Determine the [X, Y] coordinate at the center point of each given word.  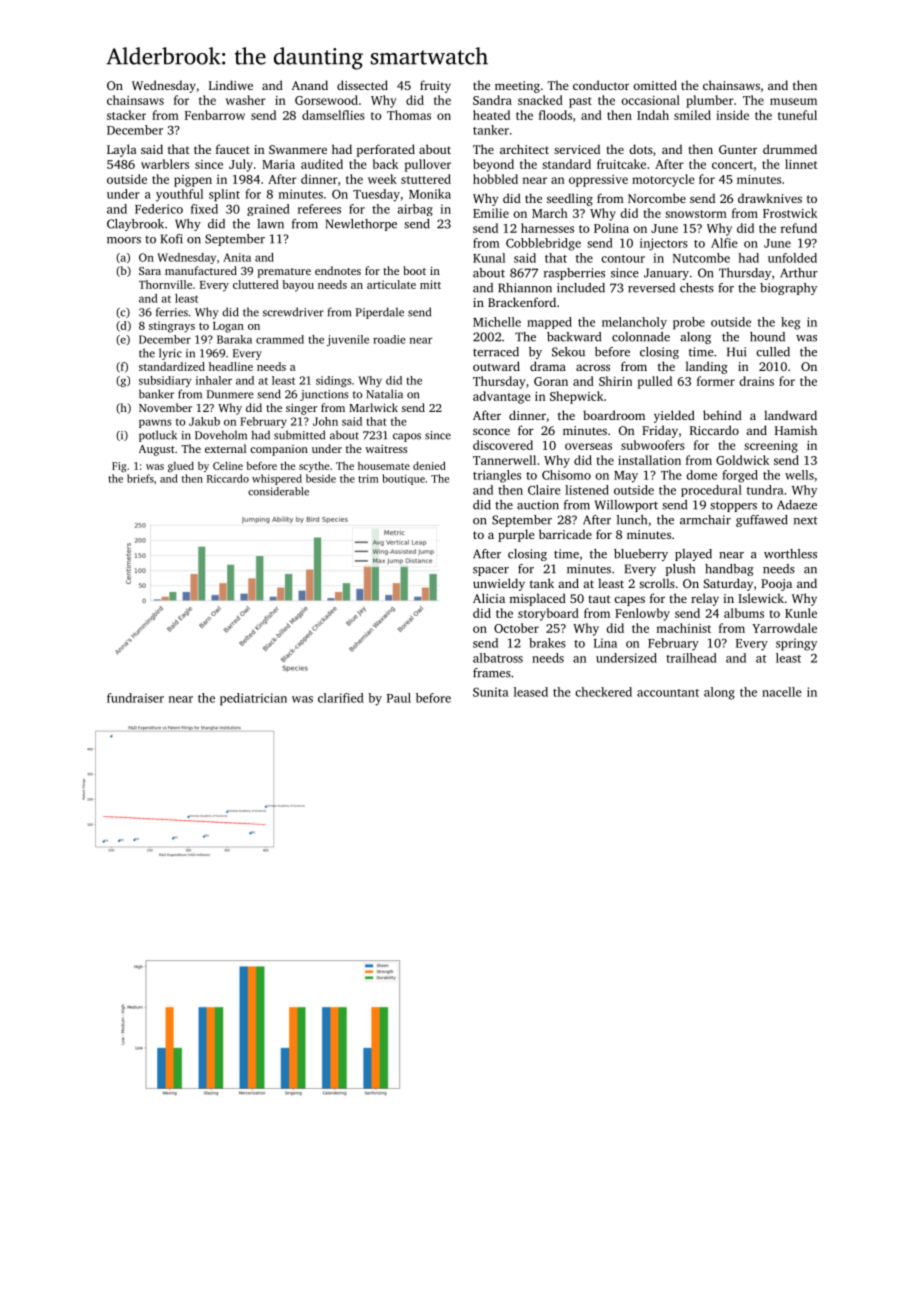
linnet [801, 164]
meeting [517, 87]
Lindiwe [231, 85]
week [382, 179]
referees [319, 209]
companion [279, 450]
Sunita [491, 692]
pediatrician [253, 699]
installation [649, 460]
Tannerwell [504, 460]
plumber [710, 101]
